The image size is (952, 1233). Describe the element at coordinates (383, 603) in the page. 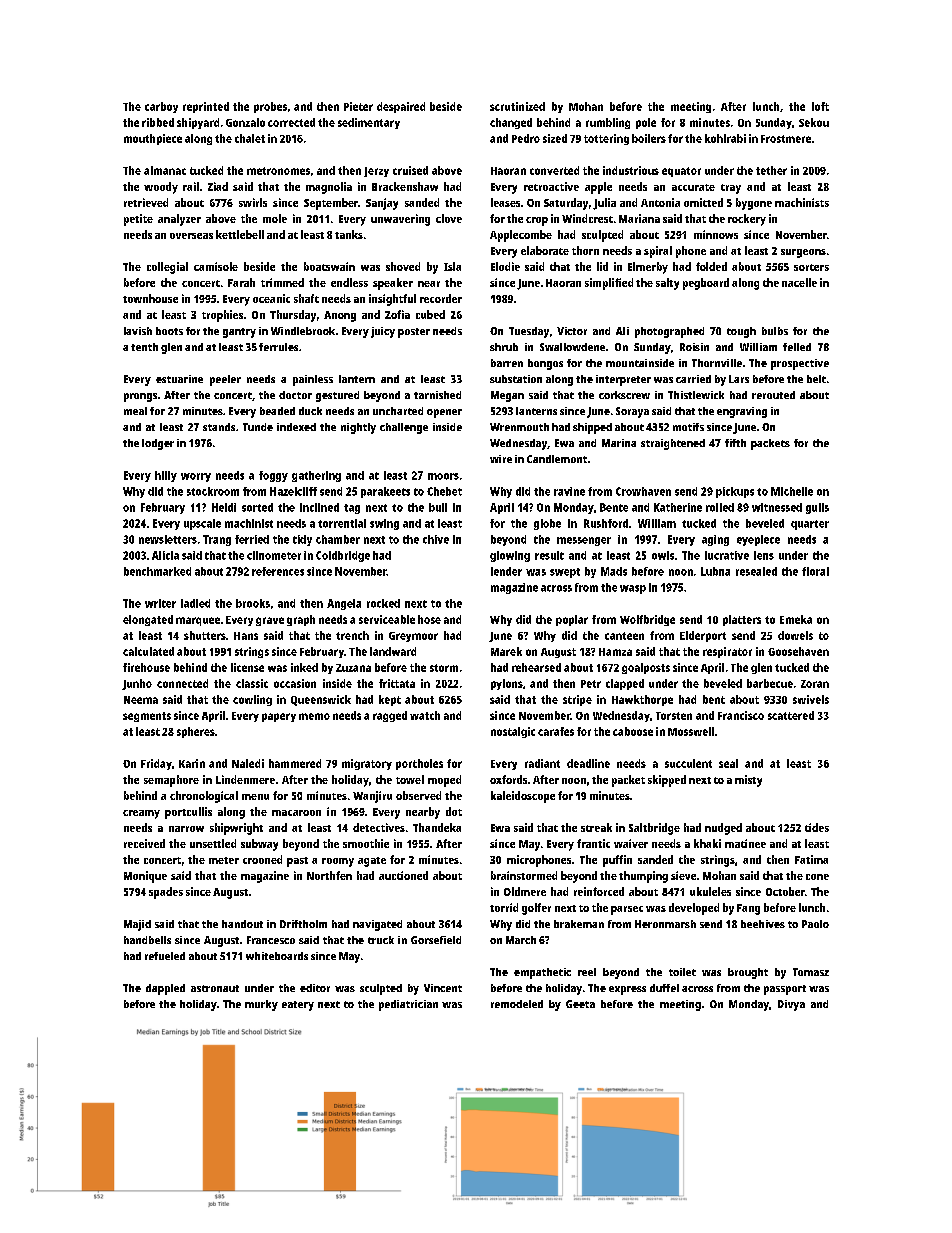

I see `rocked` at that location.
